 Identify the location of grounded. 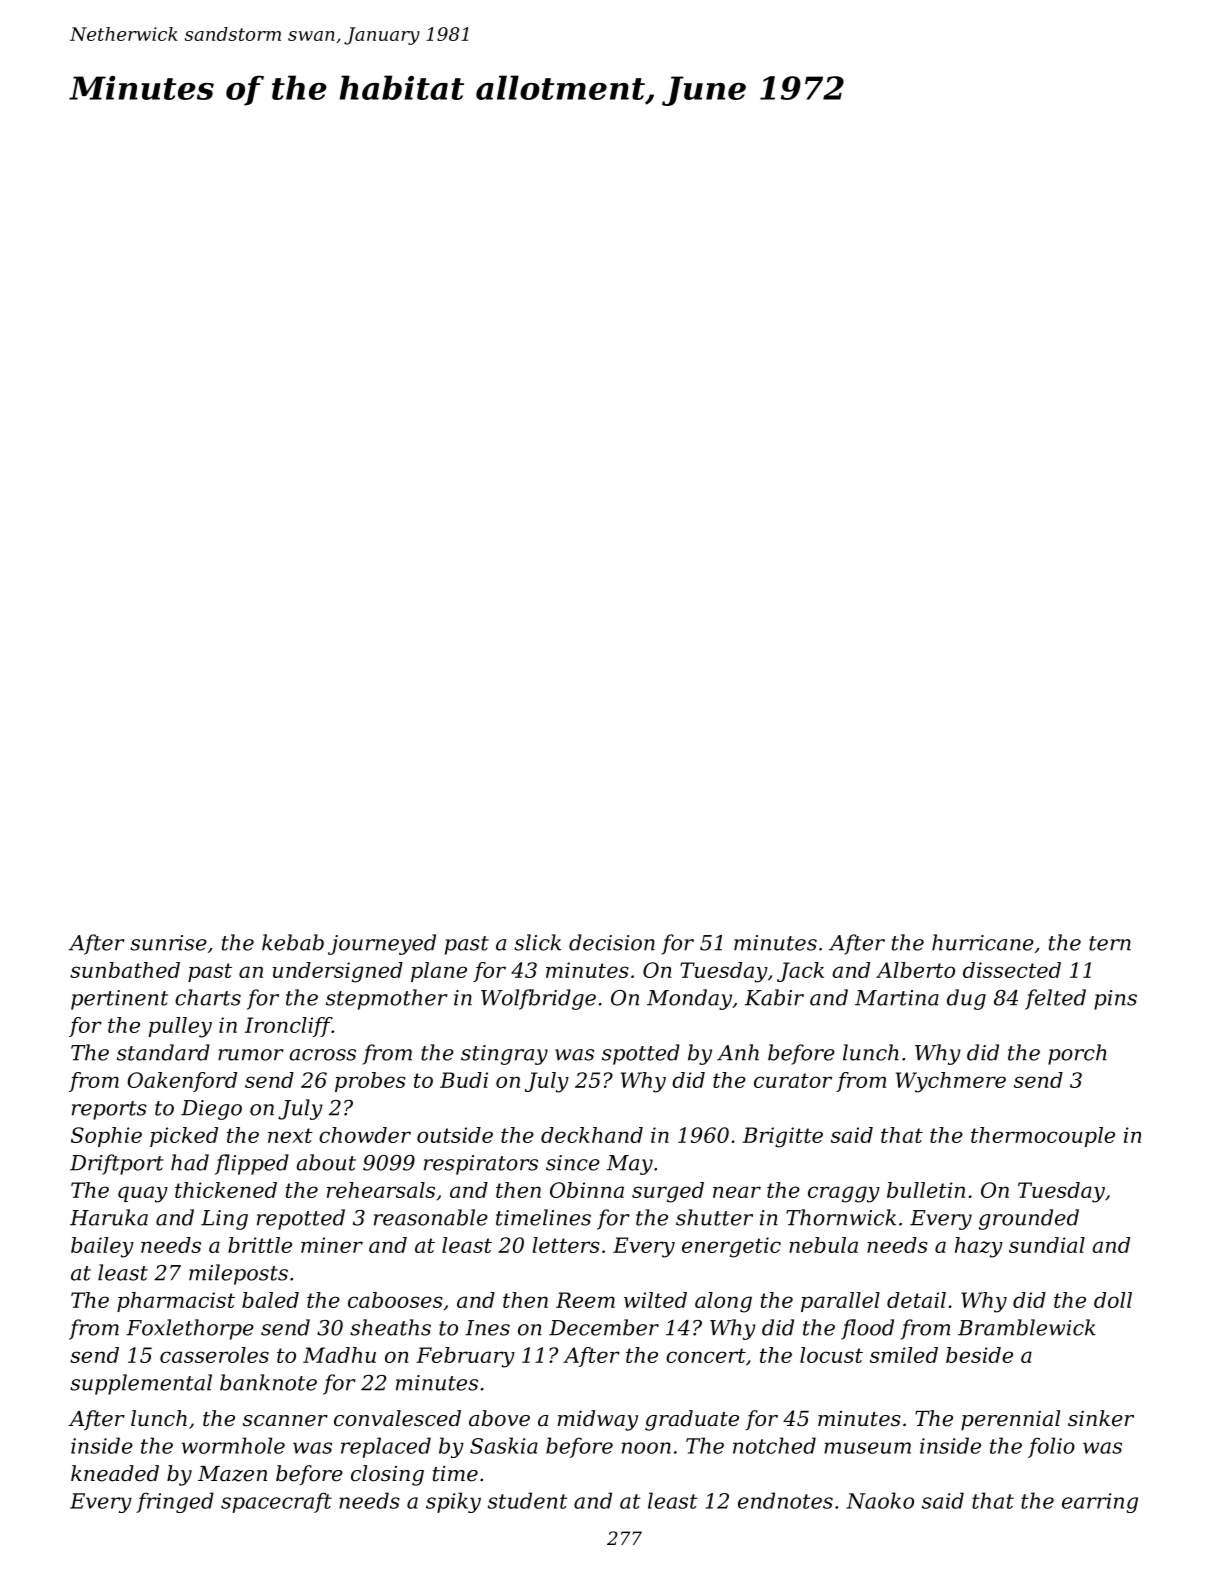
(1029, 1219).
